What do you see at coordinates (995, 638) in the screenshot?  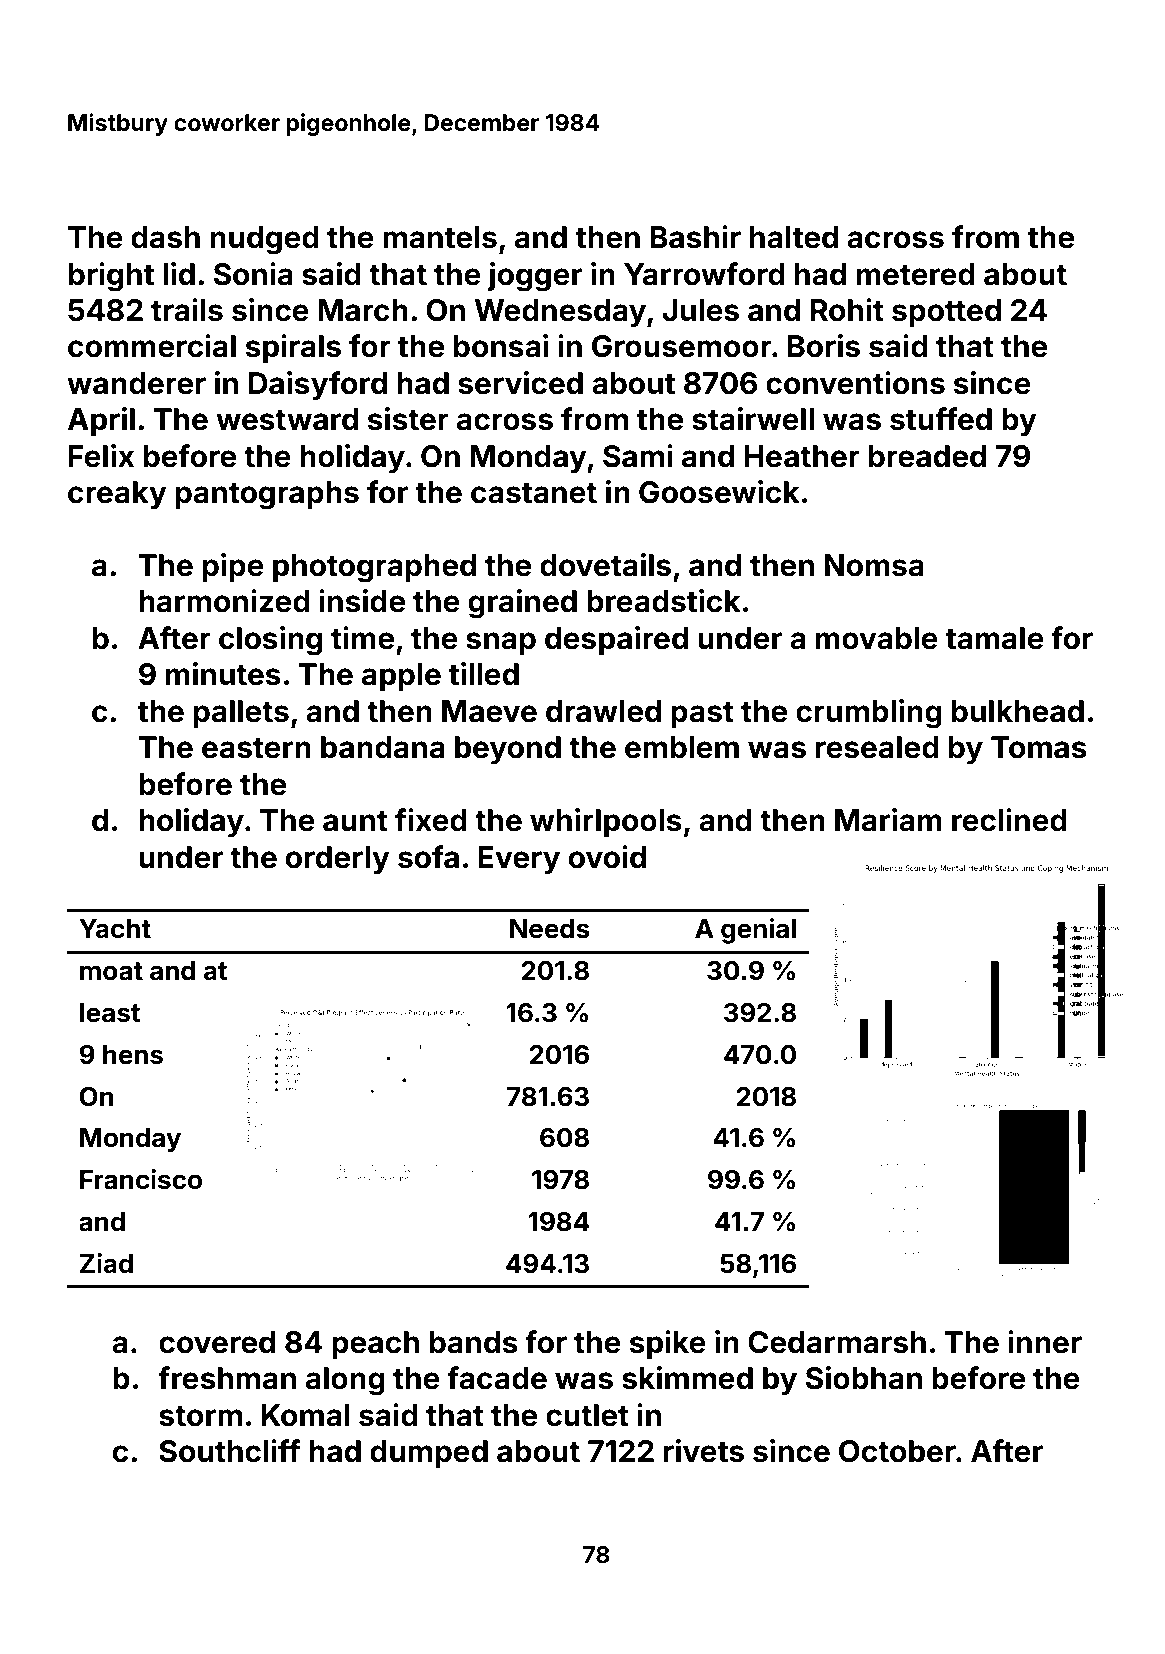 I see `tamale` at bounding box center [995, 638].
